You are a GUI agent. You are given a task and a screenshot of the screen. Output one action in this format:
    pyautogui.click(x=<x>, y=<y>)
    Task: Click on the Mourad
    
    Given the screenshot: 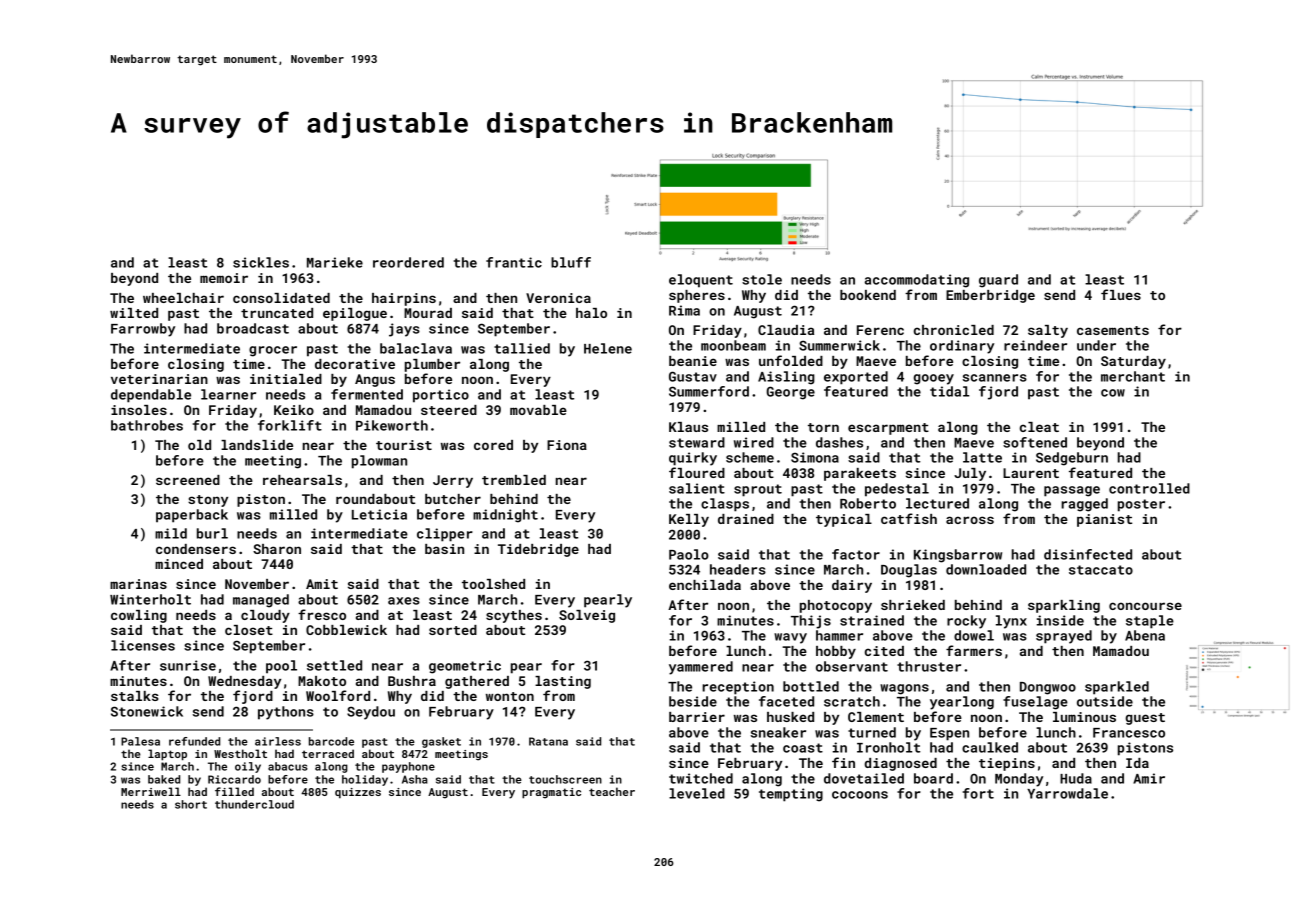 What is the action you would take?
    pyautogui.click(x=428, y=313)
